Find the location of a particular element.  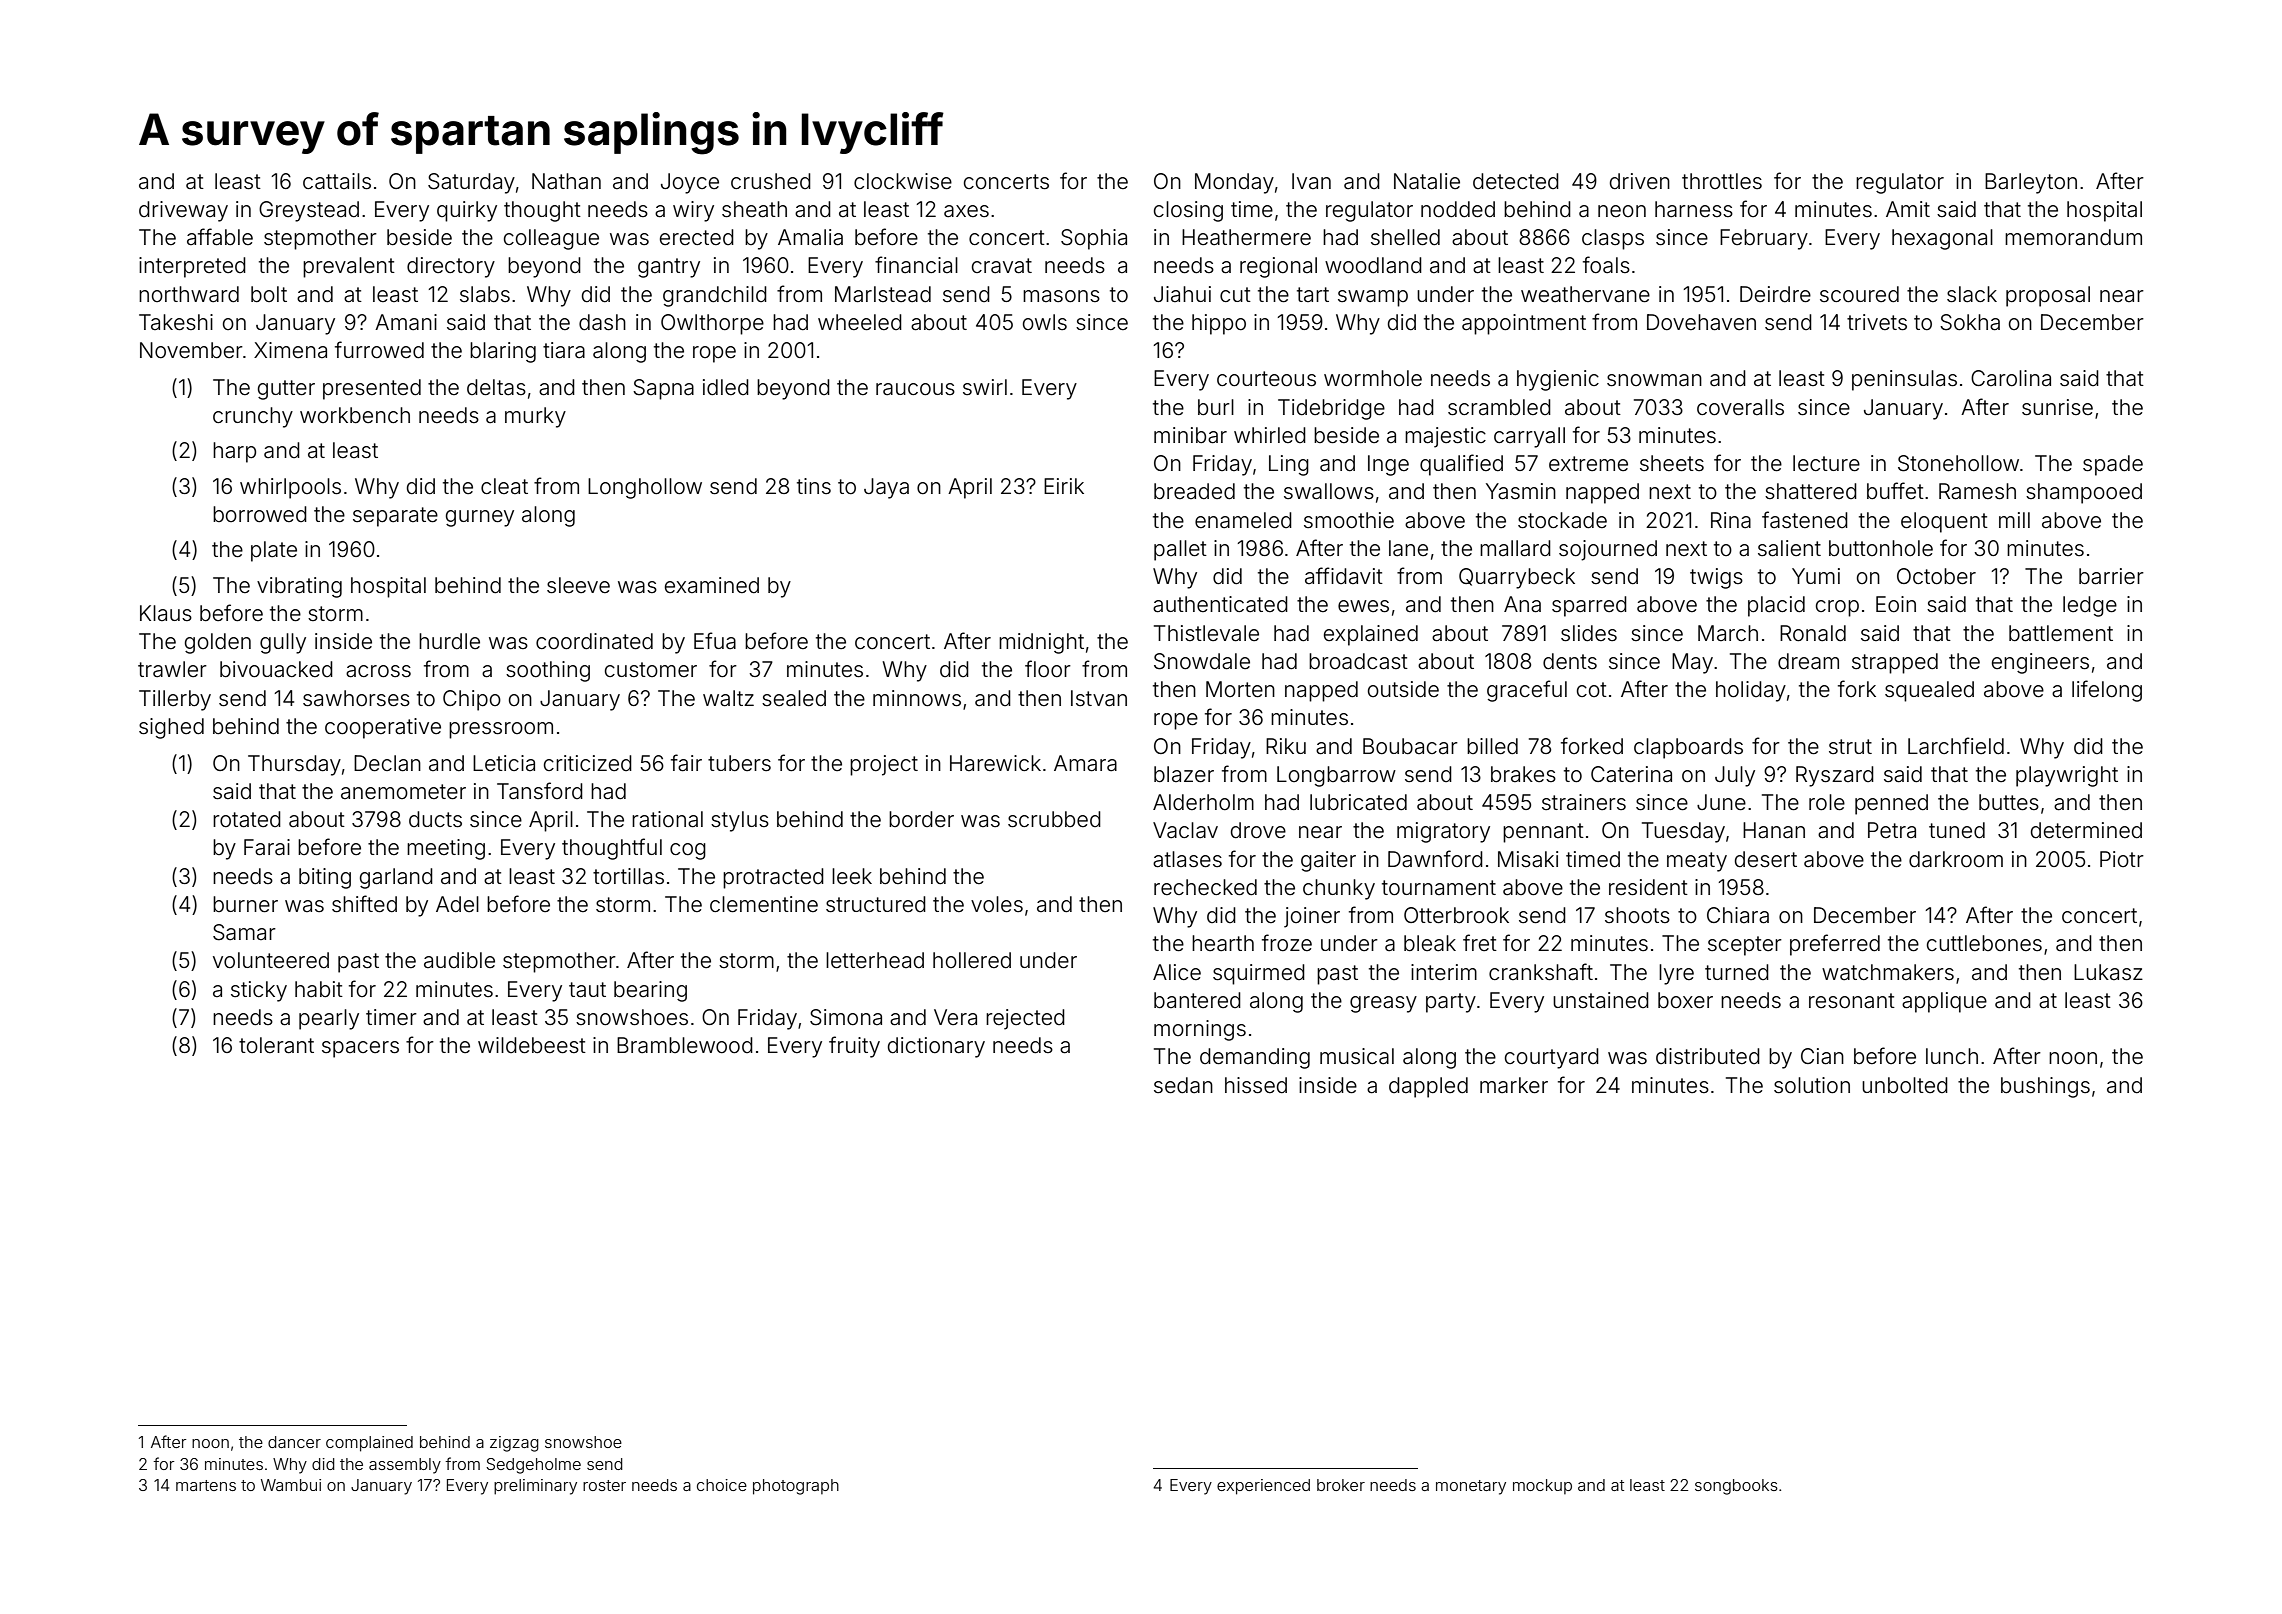

nodded is located at coordinates (1458, 209).
